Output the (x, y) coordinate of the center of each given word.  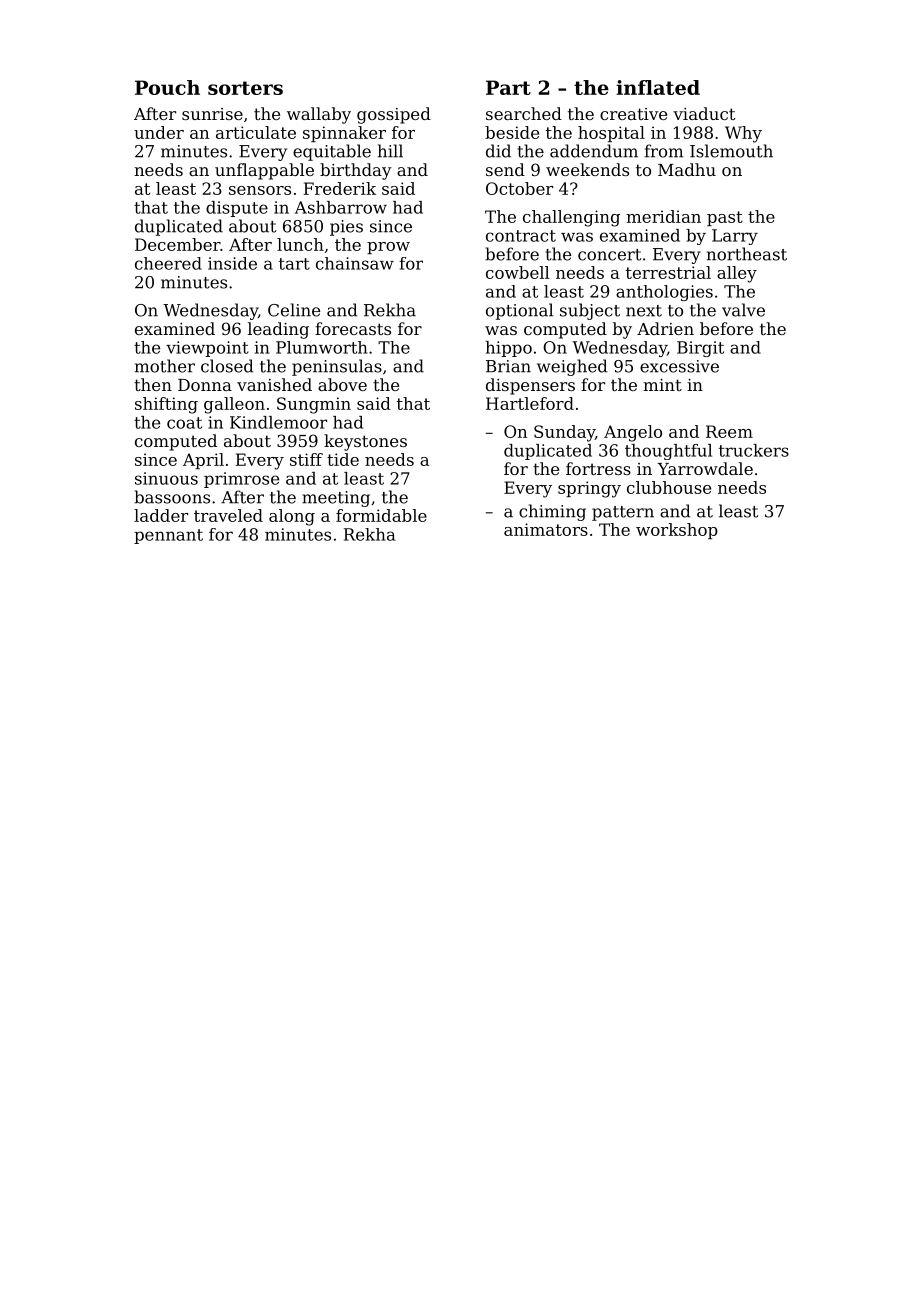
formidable (381, 515)
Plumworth (322, 347)
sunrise (212, 114)
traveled (228, 515)
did (498, 151)
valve (743, 310)
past (725, 218)
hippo (508, 349)
